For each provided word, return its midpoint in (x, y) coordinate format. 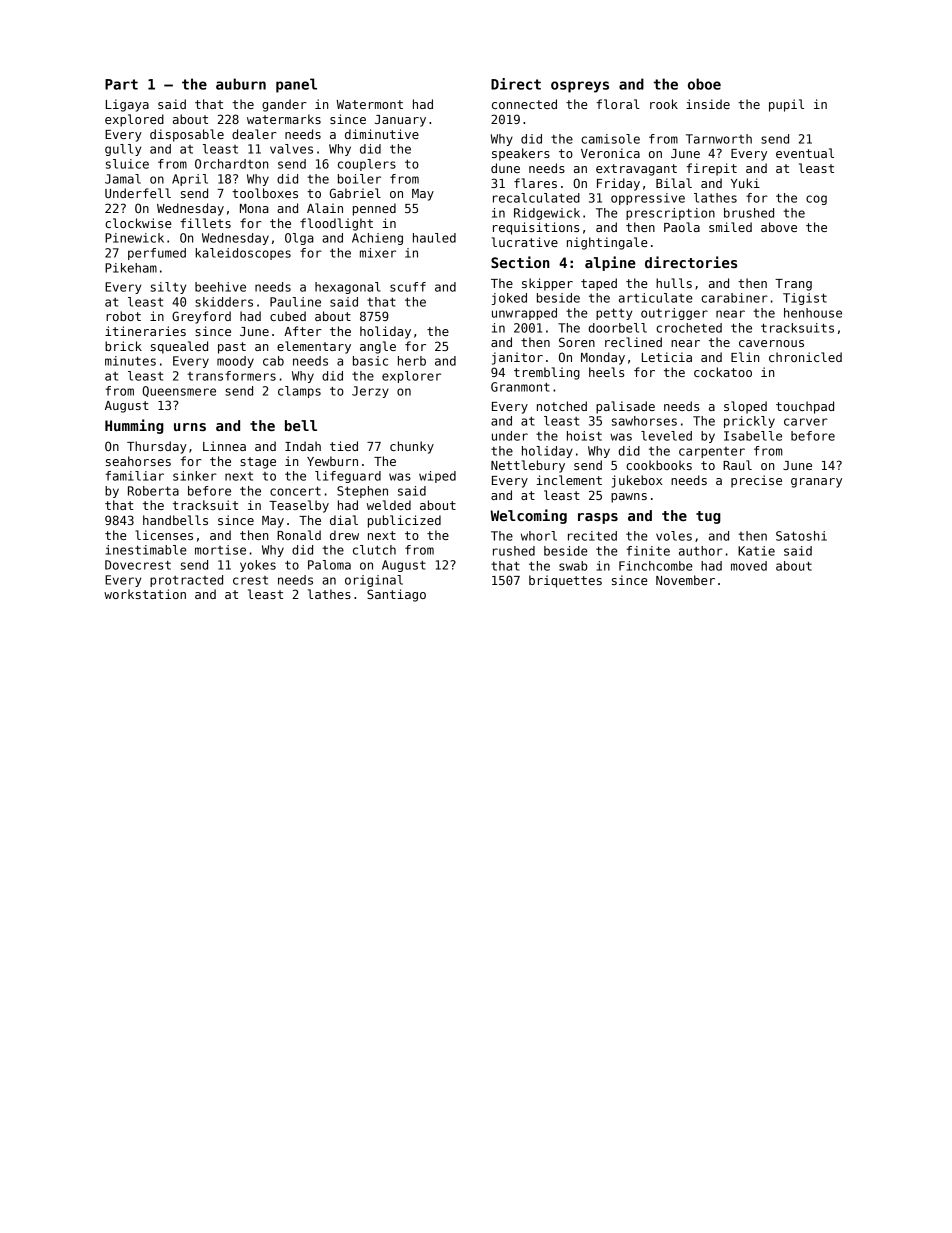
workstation (145, 594)
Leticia (667, 357)
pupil (786, 105)
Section (520, 262)
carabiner (734, 298)
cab (273, 361)
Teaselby (299, 506)
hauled (434, 238)
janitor (517, 358)
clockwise (138, 223)
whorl (539, 536)
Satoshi (801, 536)
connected (524, 104)
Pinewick (134, 238)
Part (121, 84)
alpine (610, 263)
